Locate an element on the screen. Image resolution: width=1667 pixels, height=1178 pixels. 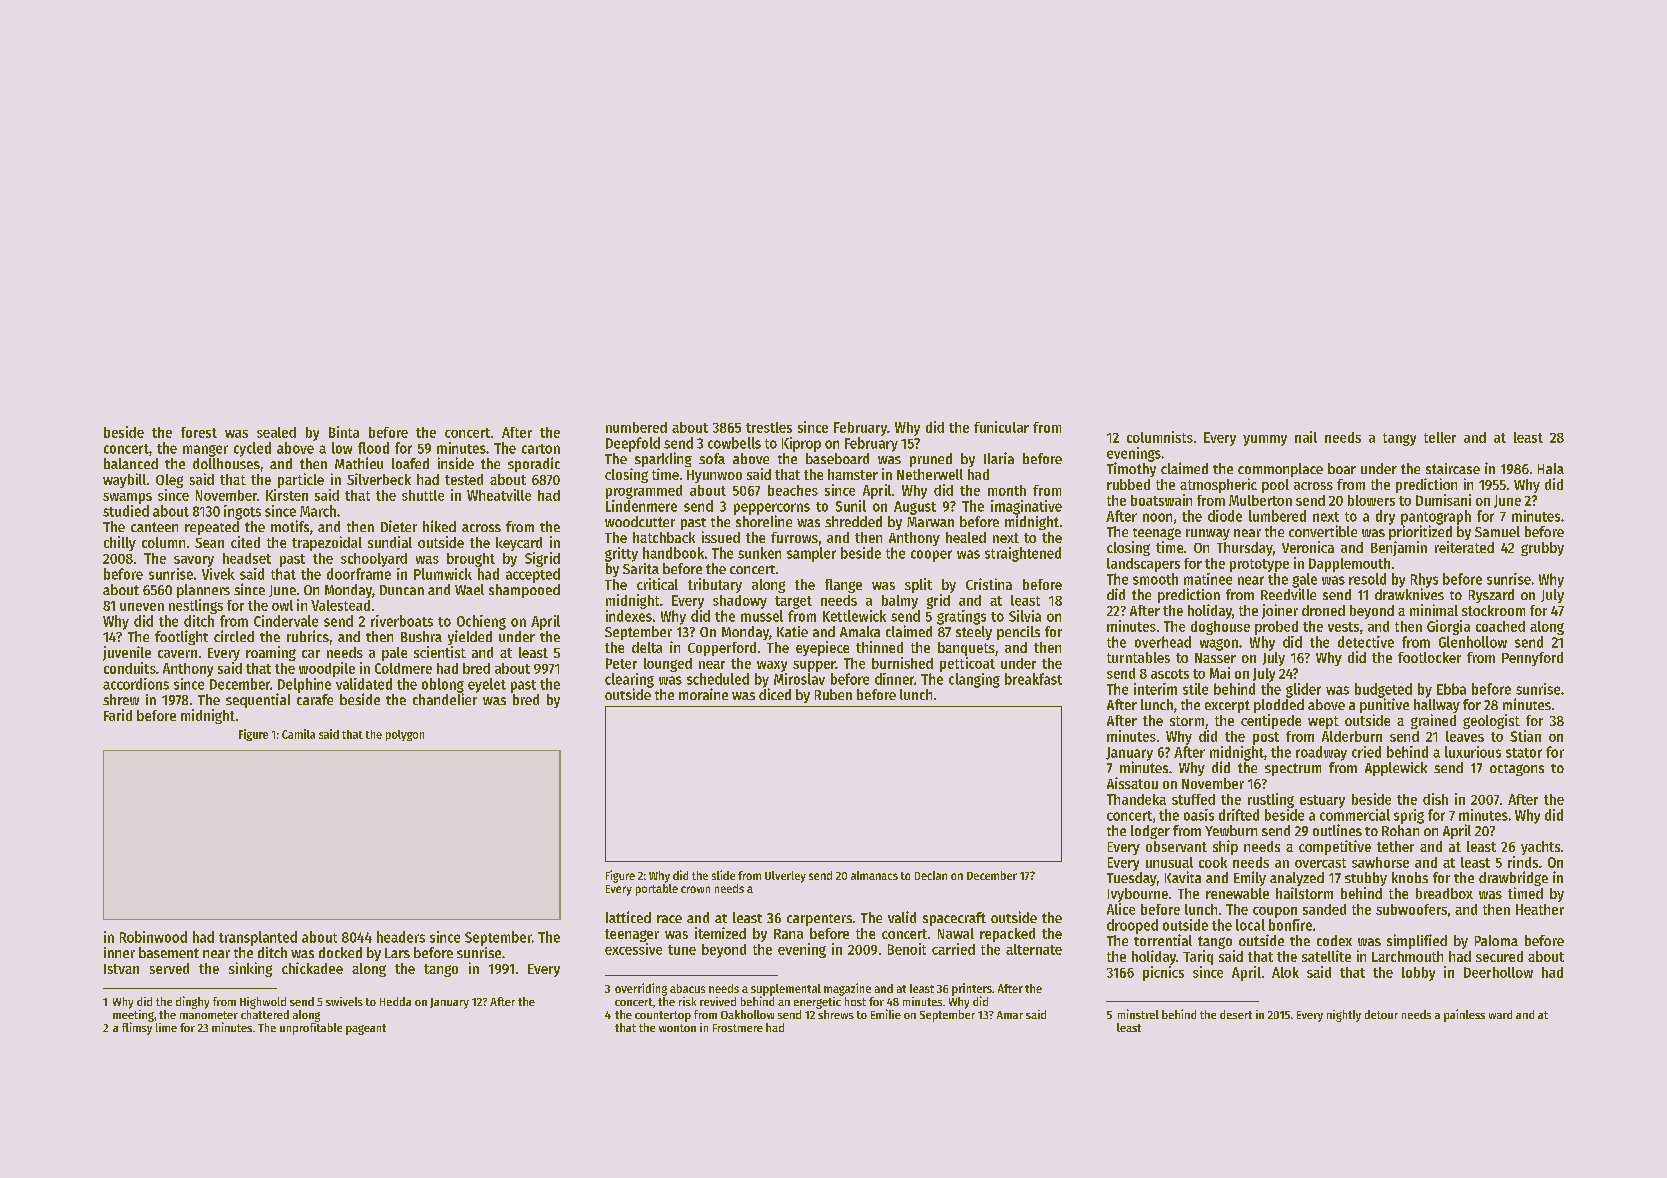
overriding is located at coordinates (641, 989).
